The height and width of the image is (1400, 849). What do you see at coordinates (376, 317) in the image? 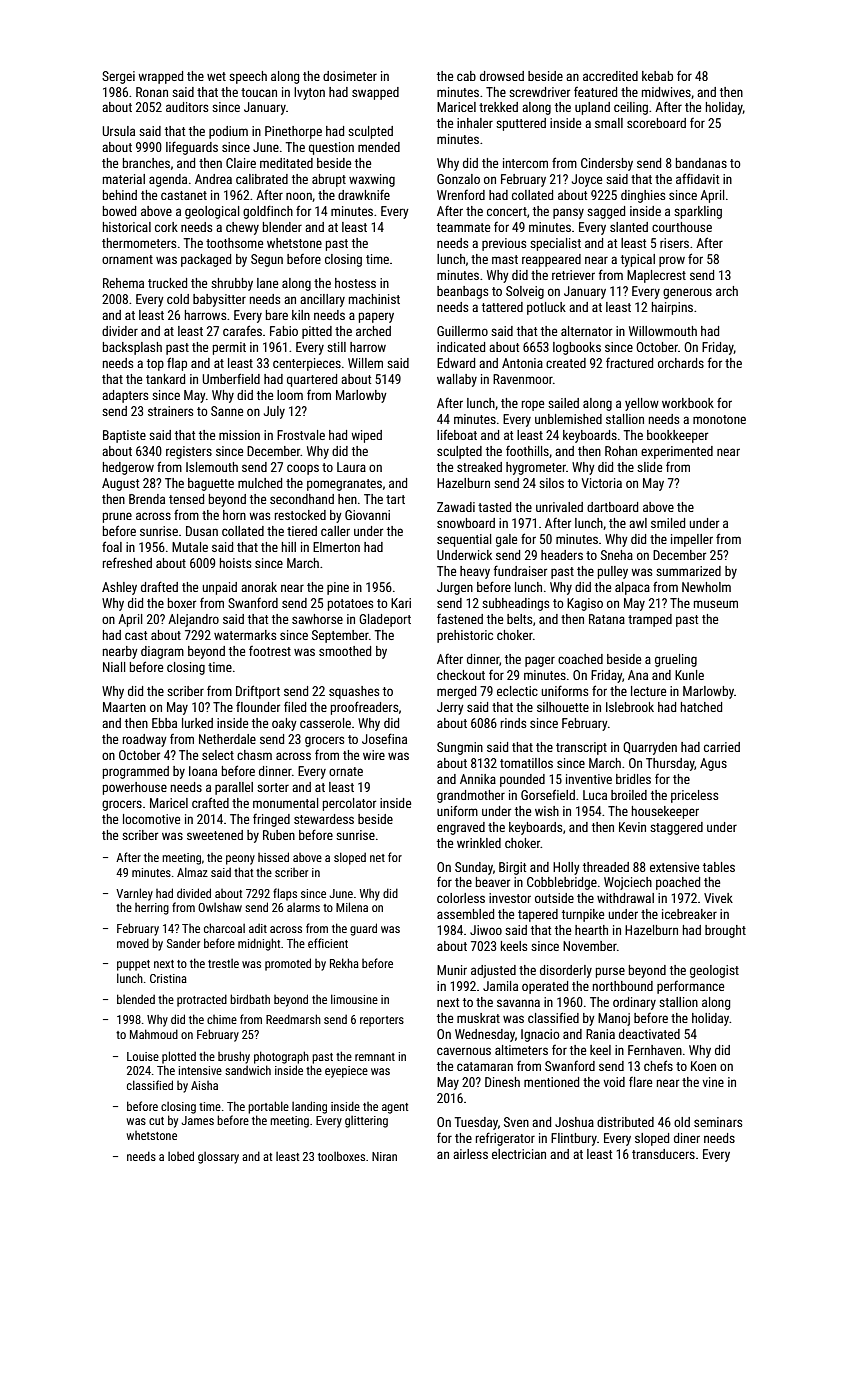
I see `papery` at bounding box center [376, 317].
